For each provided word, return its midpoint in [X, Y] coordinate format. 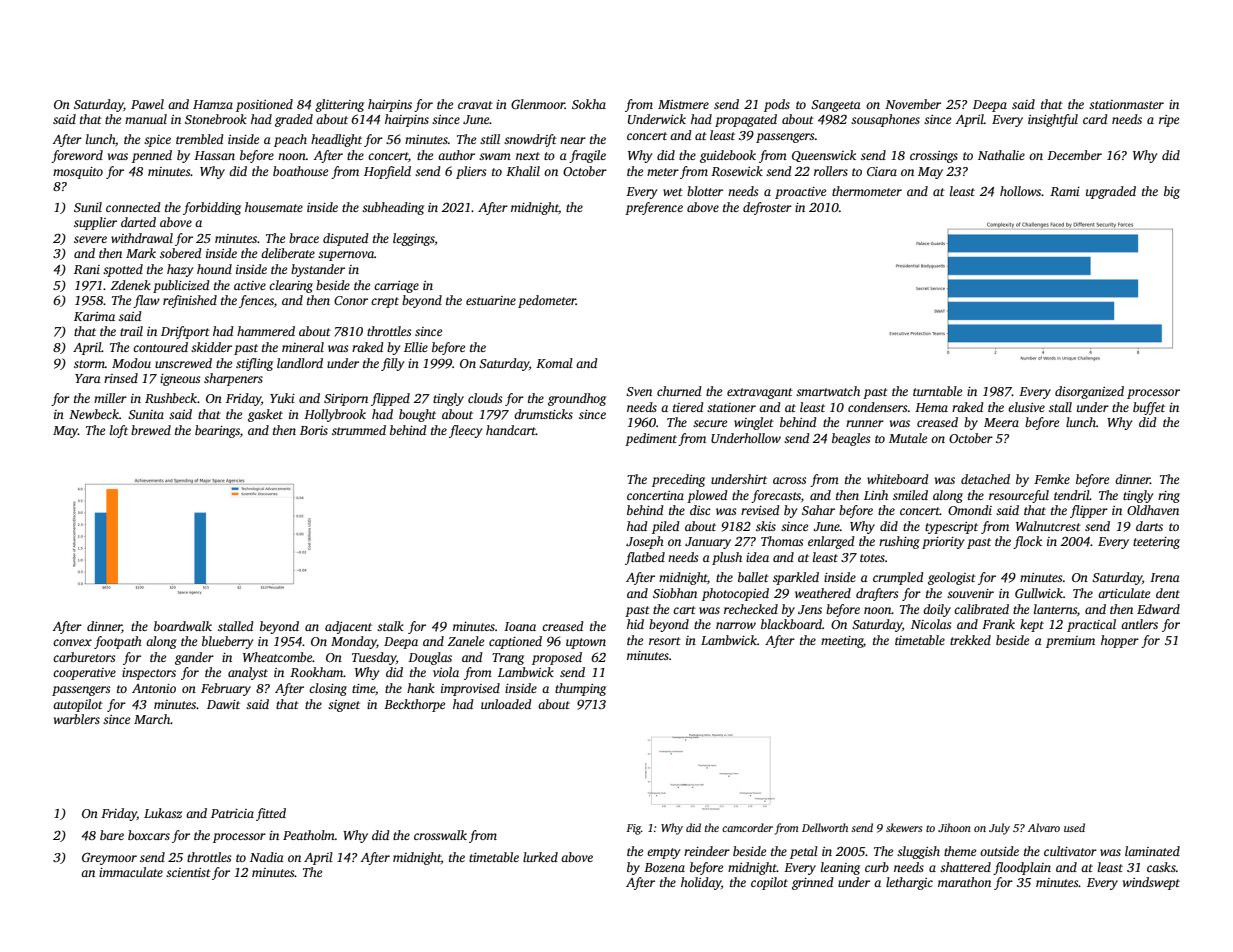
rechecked [751, 609]
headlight [336, 140]
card [1095, 119]
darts [1149, 526]
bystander [318, 270]
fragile [587, 156]
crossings [934, 157]
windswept [1151, 883]
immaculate [131, 872]
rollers [831, 171]
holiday [701, 883]
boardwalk [183, 626]
